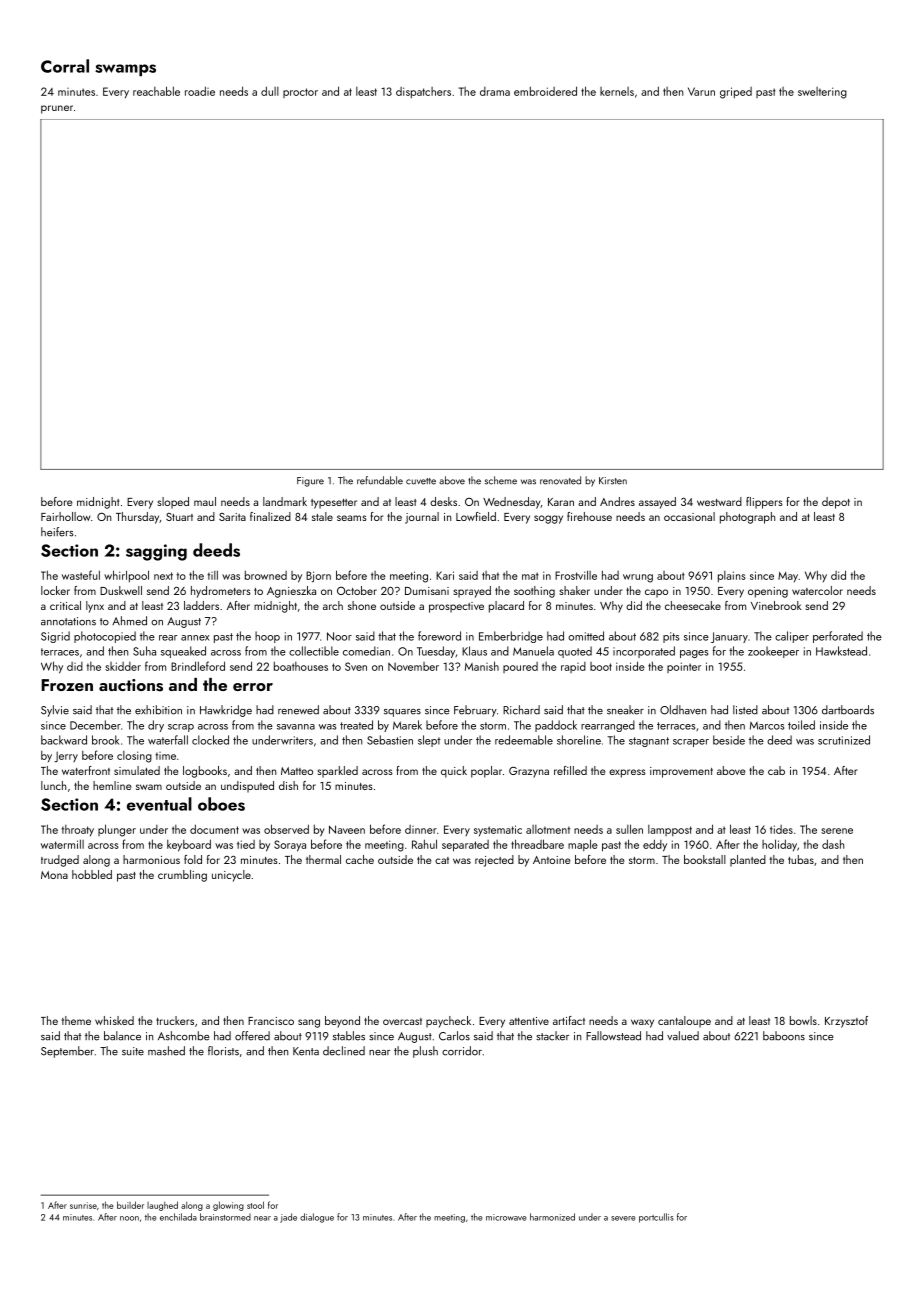  I want to click on dialogue, so click(317, 1218).
